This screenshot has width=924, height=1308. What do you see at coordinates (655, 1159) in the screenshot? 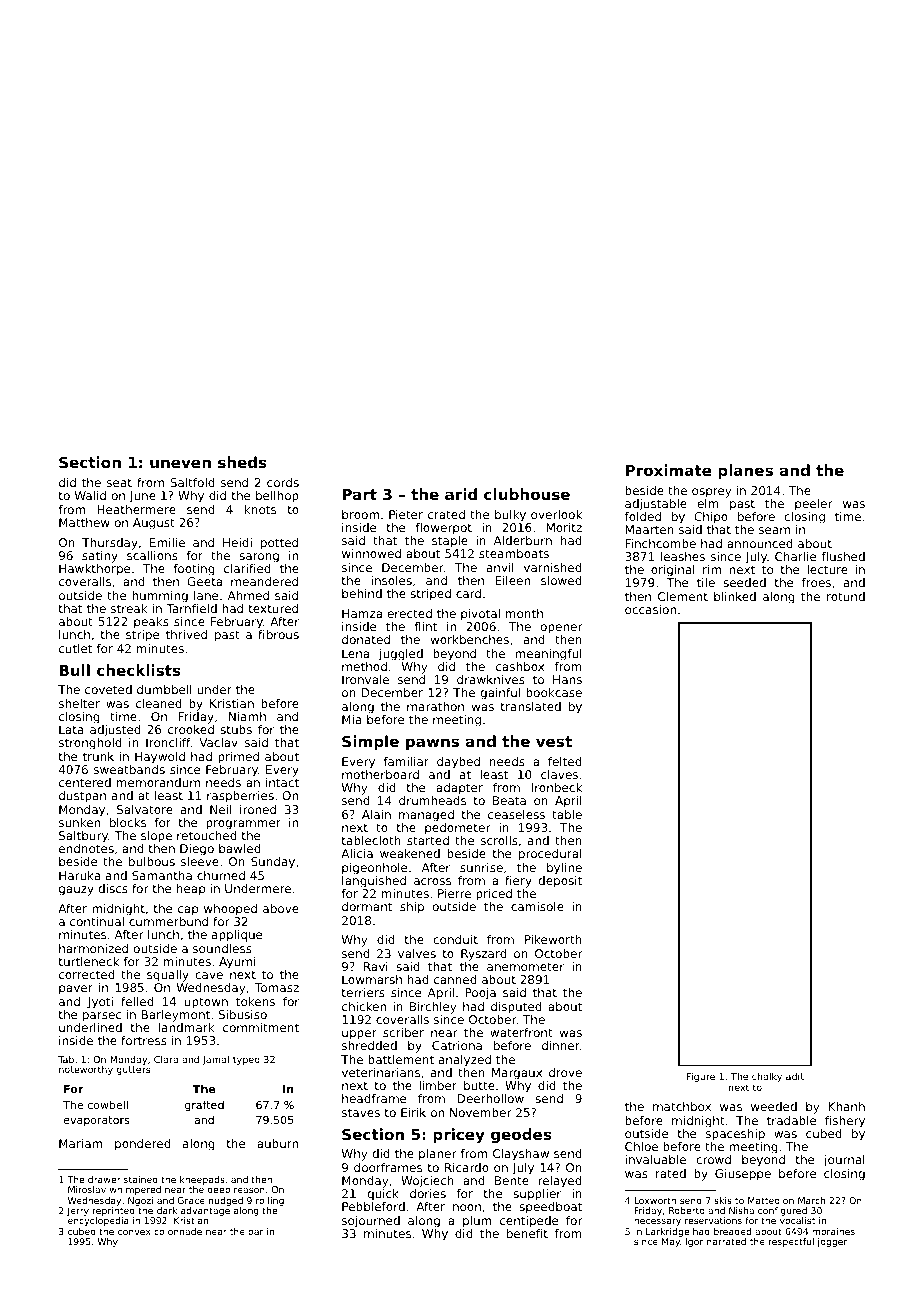
I see `invaluable` at bounding box center [655, 1159].
